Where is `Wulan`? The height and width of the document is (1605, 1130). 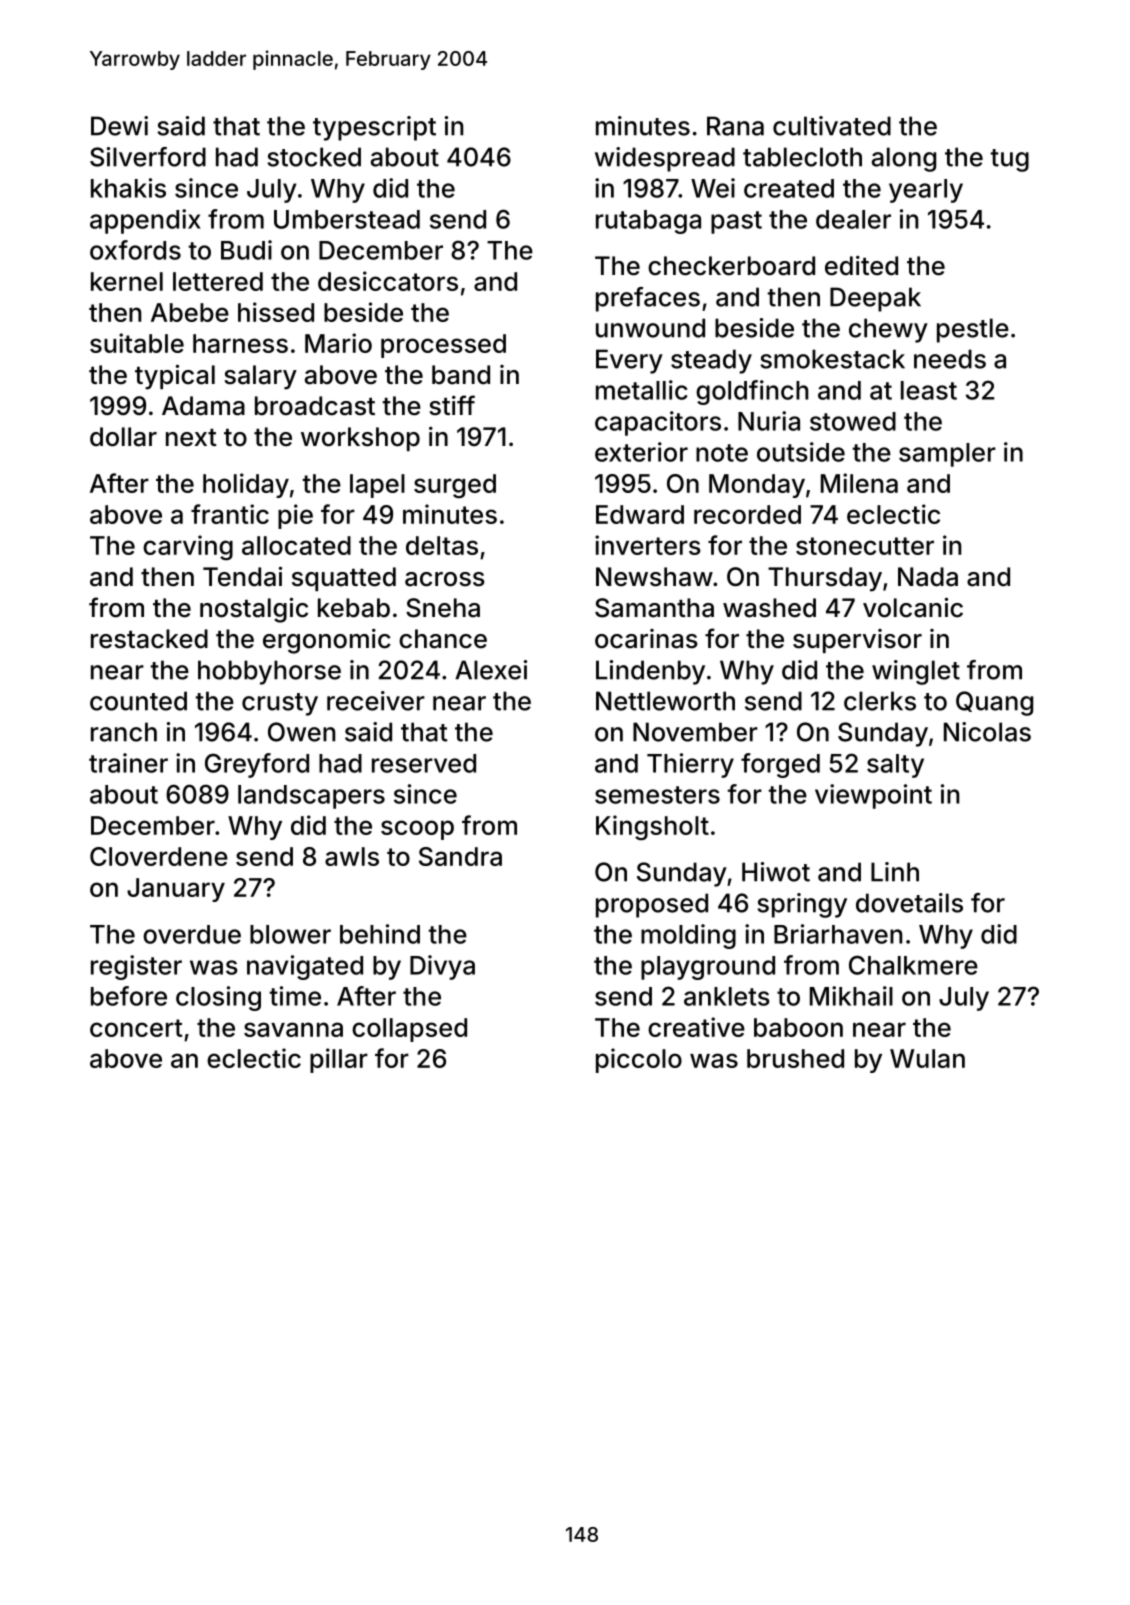
Wulan is located at coordinates (927, 1058).
